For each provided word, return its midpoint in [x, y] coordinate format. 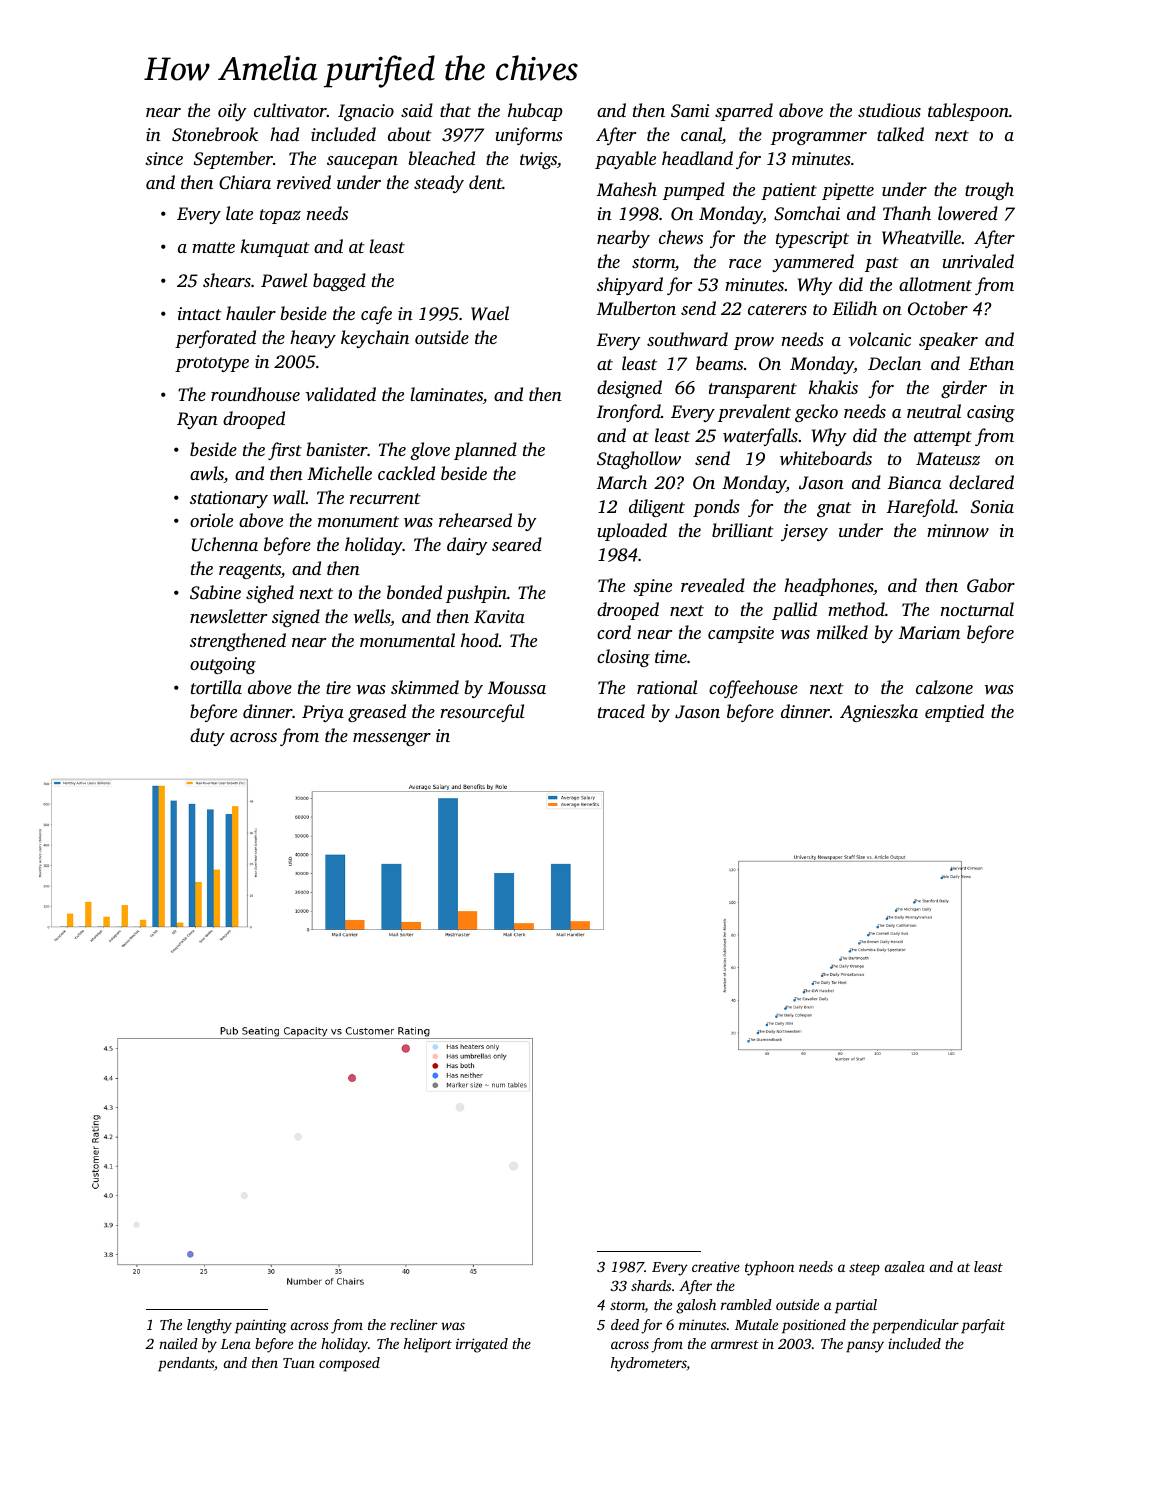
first [285, 451]
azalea [905, 1266]
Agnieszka [879, 713]
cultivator [290, 110]
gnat [834, 509]
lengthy [209, 1326]
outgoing [223, 665]
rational [667, 687]
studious [889, 110]
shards [651, 1285]
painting [261, 1326]
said [417, 110]
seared [517, 544]
